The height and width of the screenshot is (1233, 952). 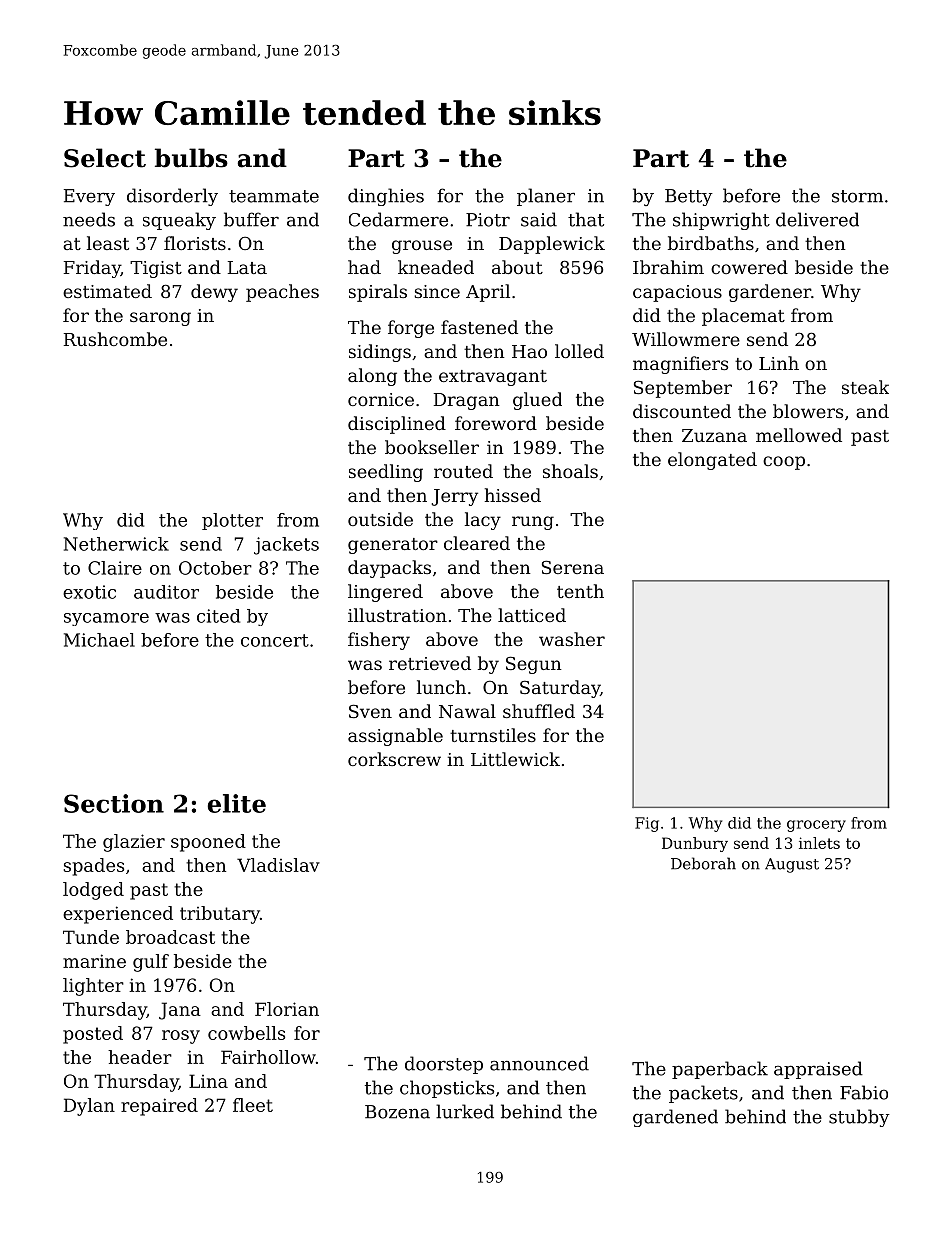 I want to click on dewy, so click(x=214, y=293).
